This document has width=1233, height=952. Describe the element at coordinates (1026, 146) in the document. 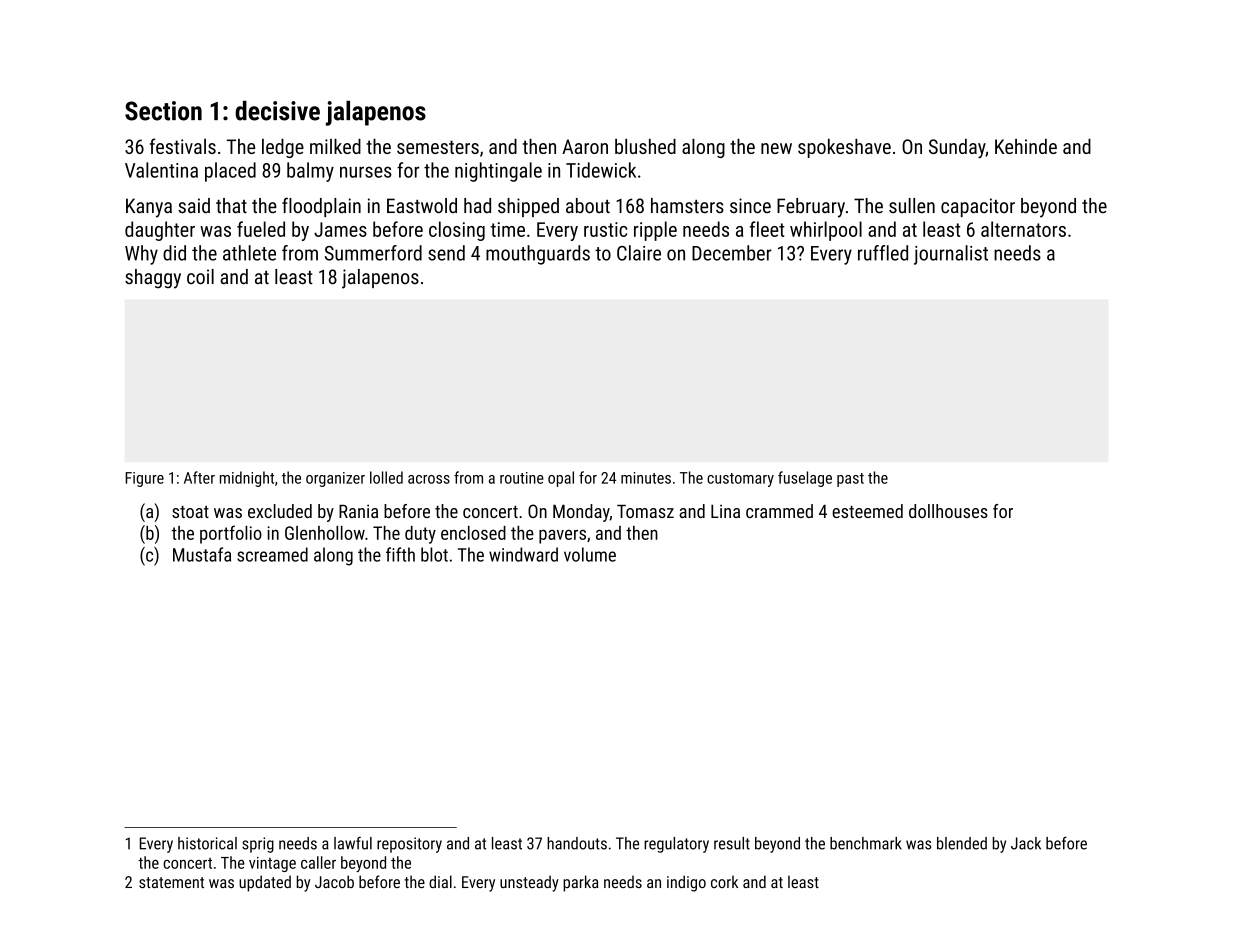

I see `Kehinde` at that location.
